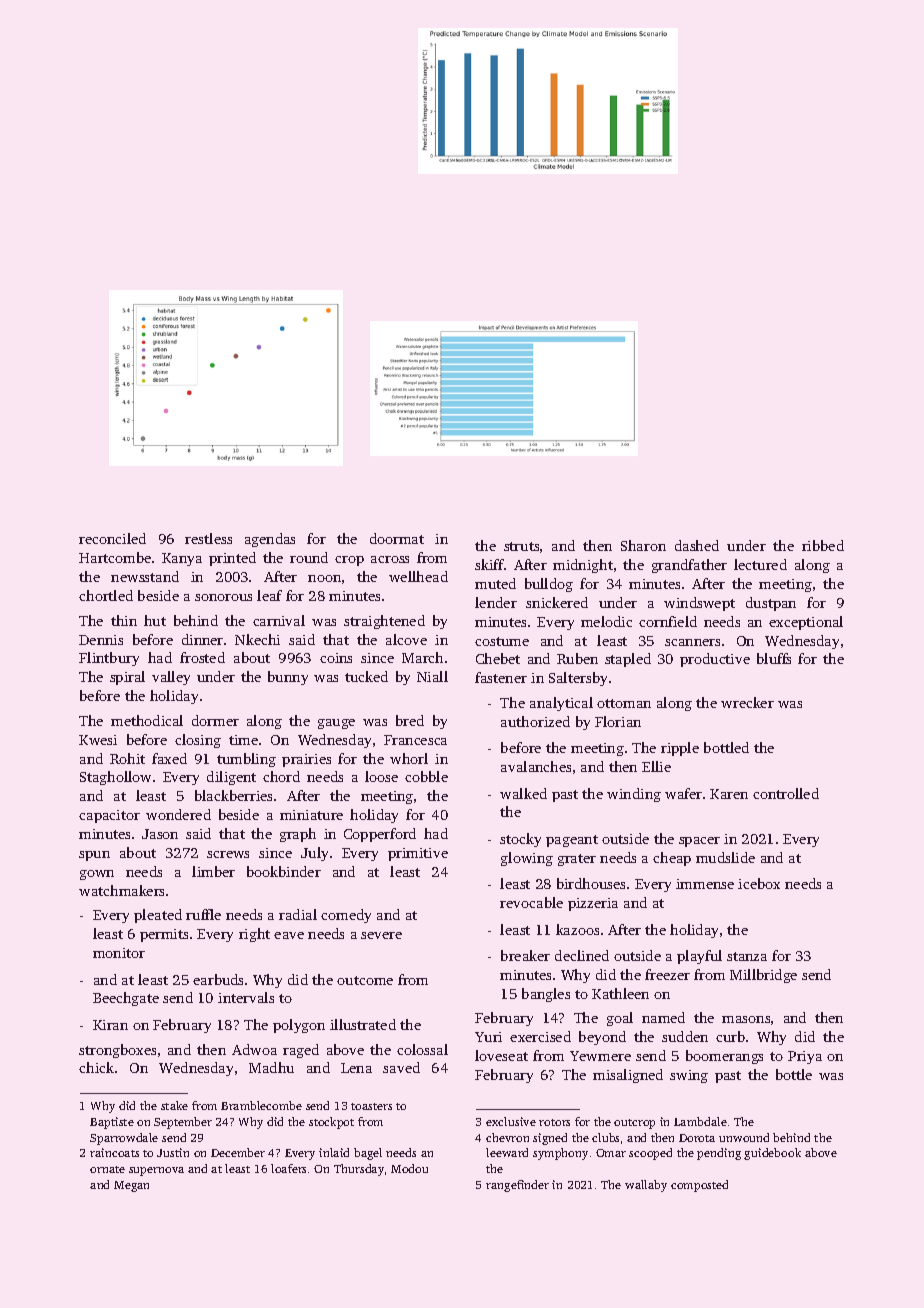 This screenshot has height=1308, width=924. Describe the element at coordinates (158, 916) in the screenshot. I see `pleated` at that location.
